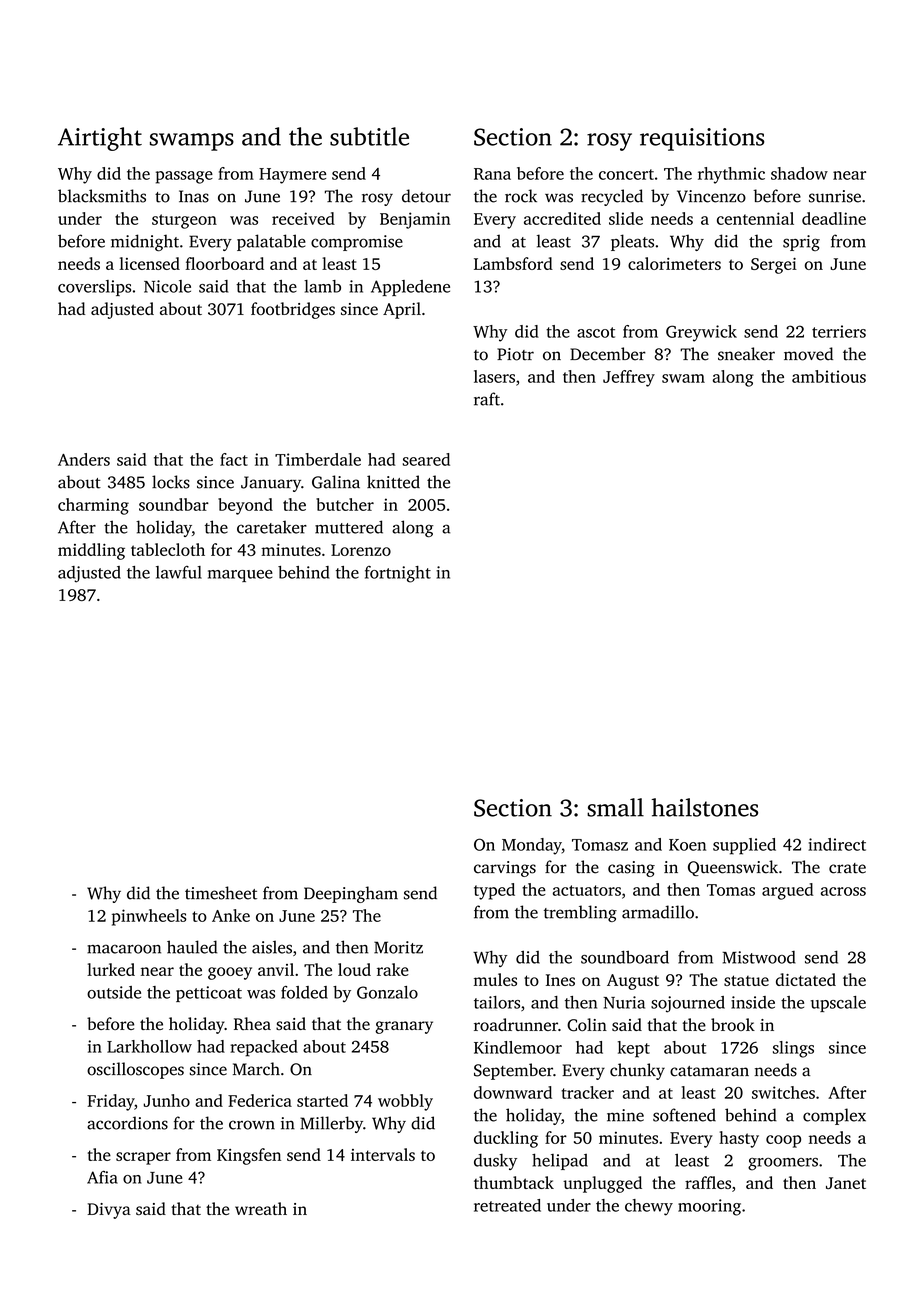 The width and height of the image is (924, 1308). Describe the element at coordinates (94, 288) in the image. I see `coverslips` at that location.
